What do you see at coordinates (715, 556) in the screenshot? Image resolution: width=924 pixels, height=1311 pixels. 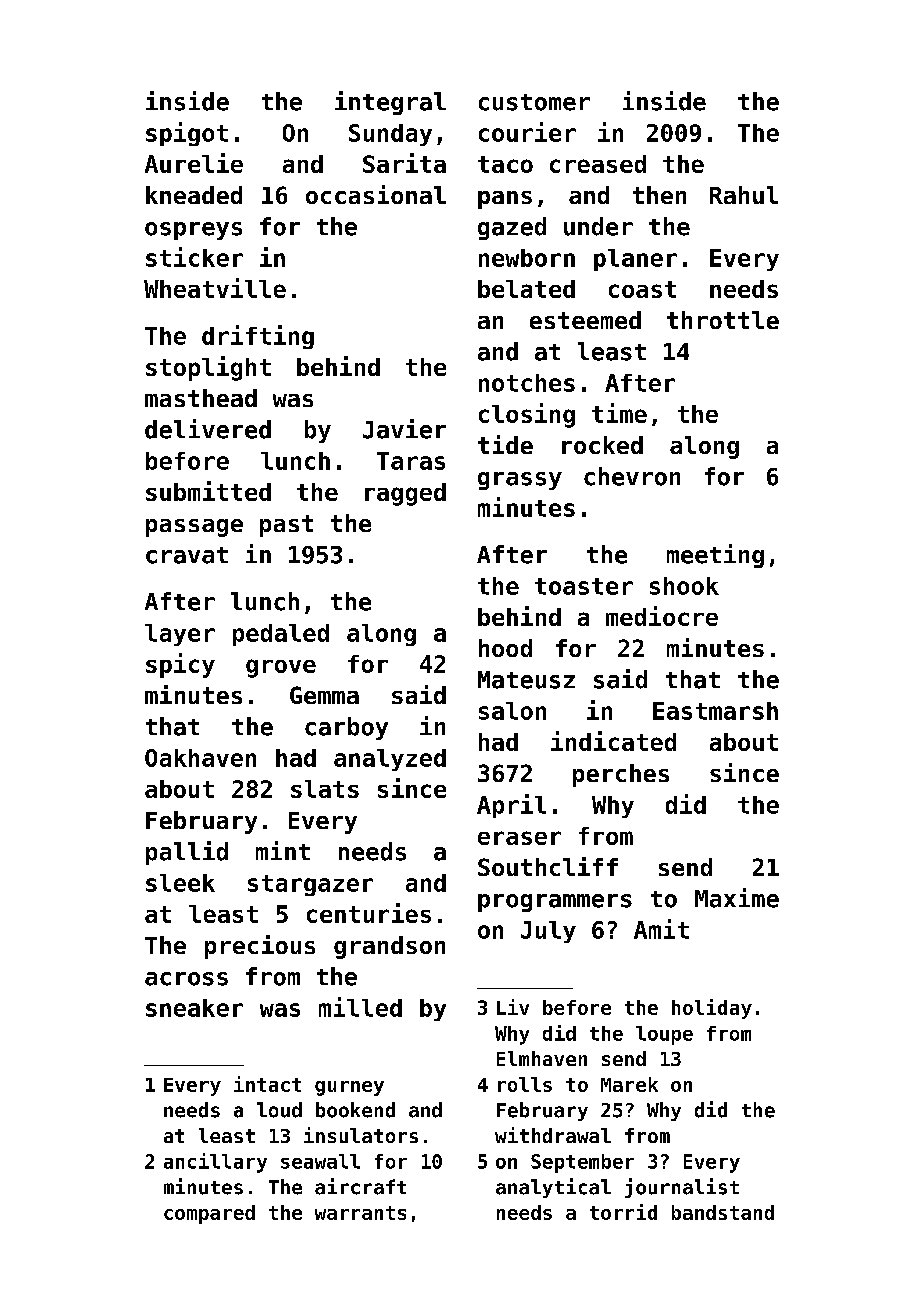 I see `meeting` at bounding box center [715, 556].
